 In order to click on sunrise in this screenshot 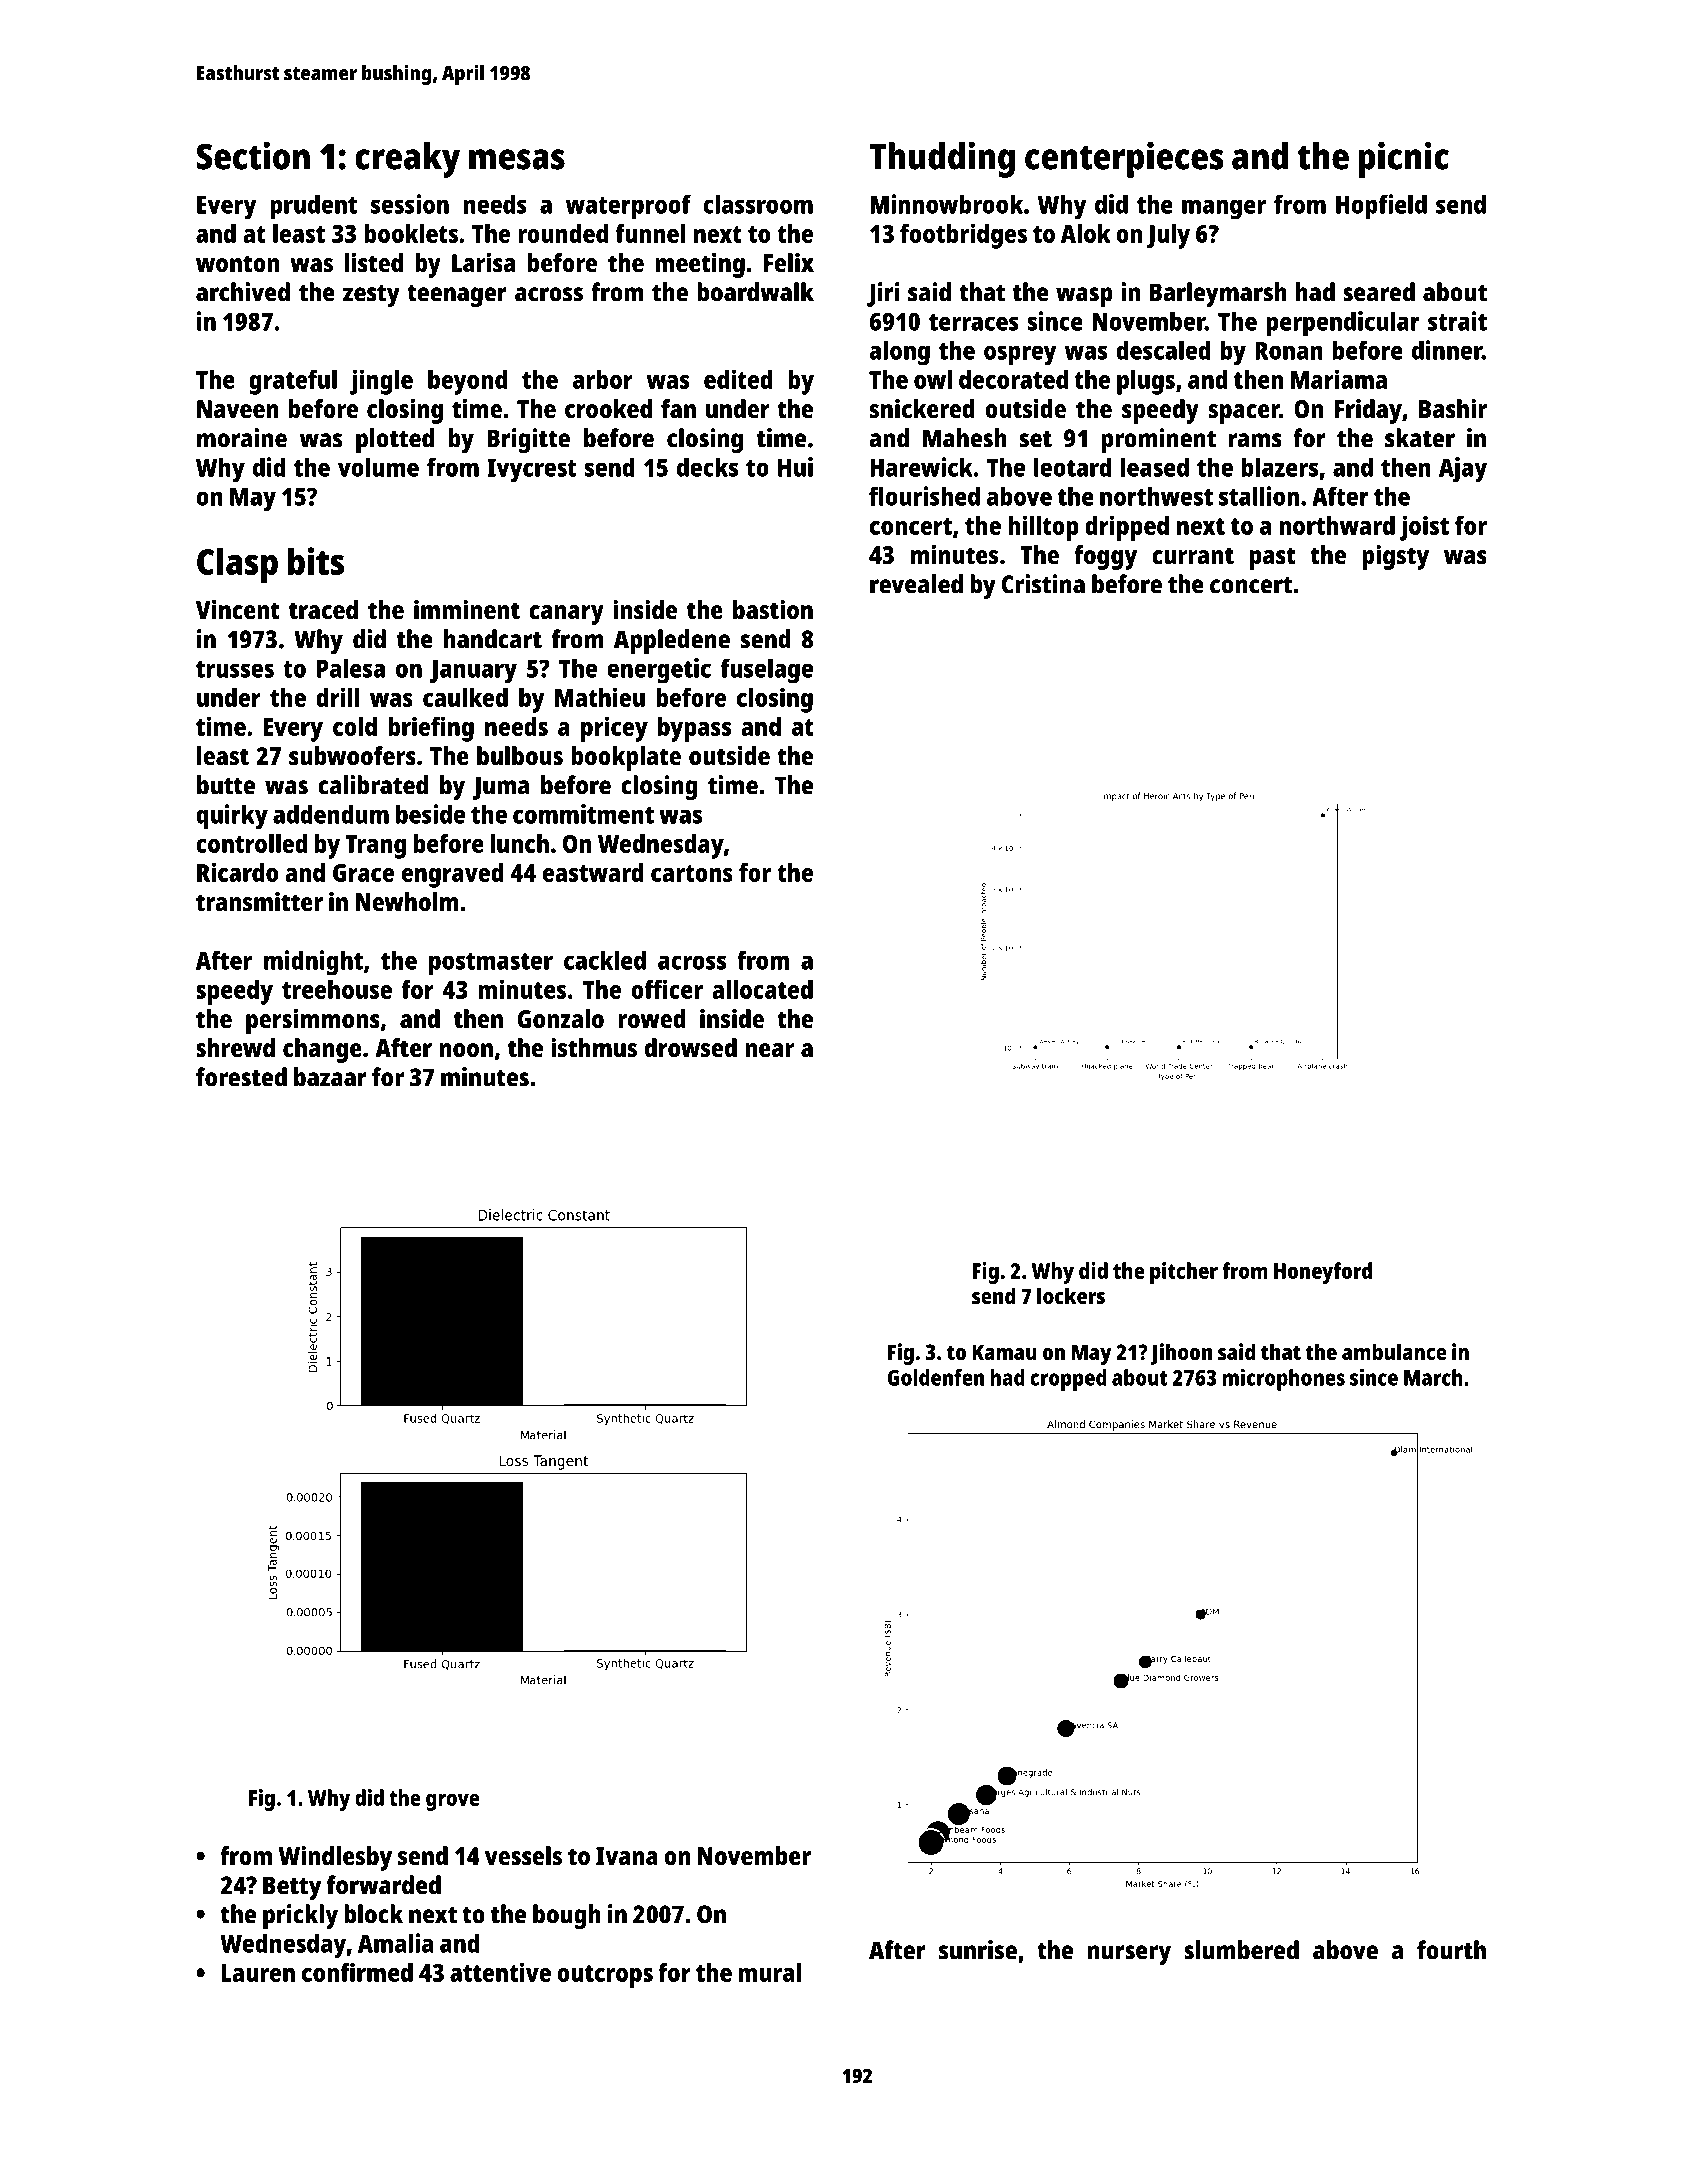, I will do `click(978, 1950)`.
